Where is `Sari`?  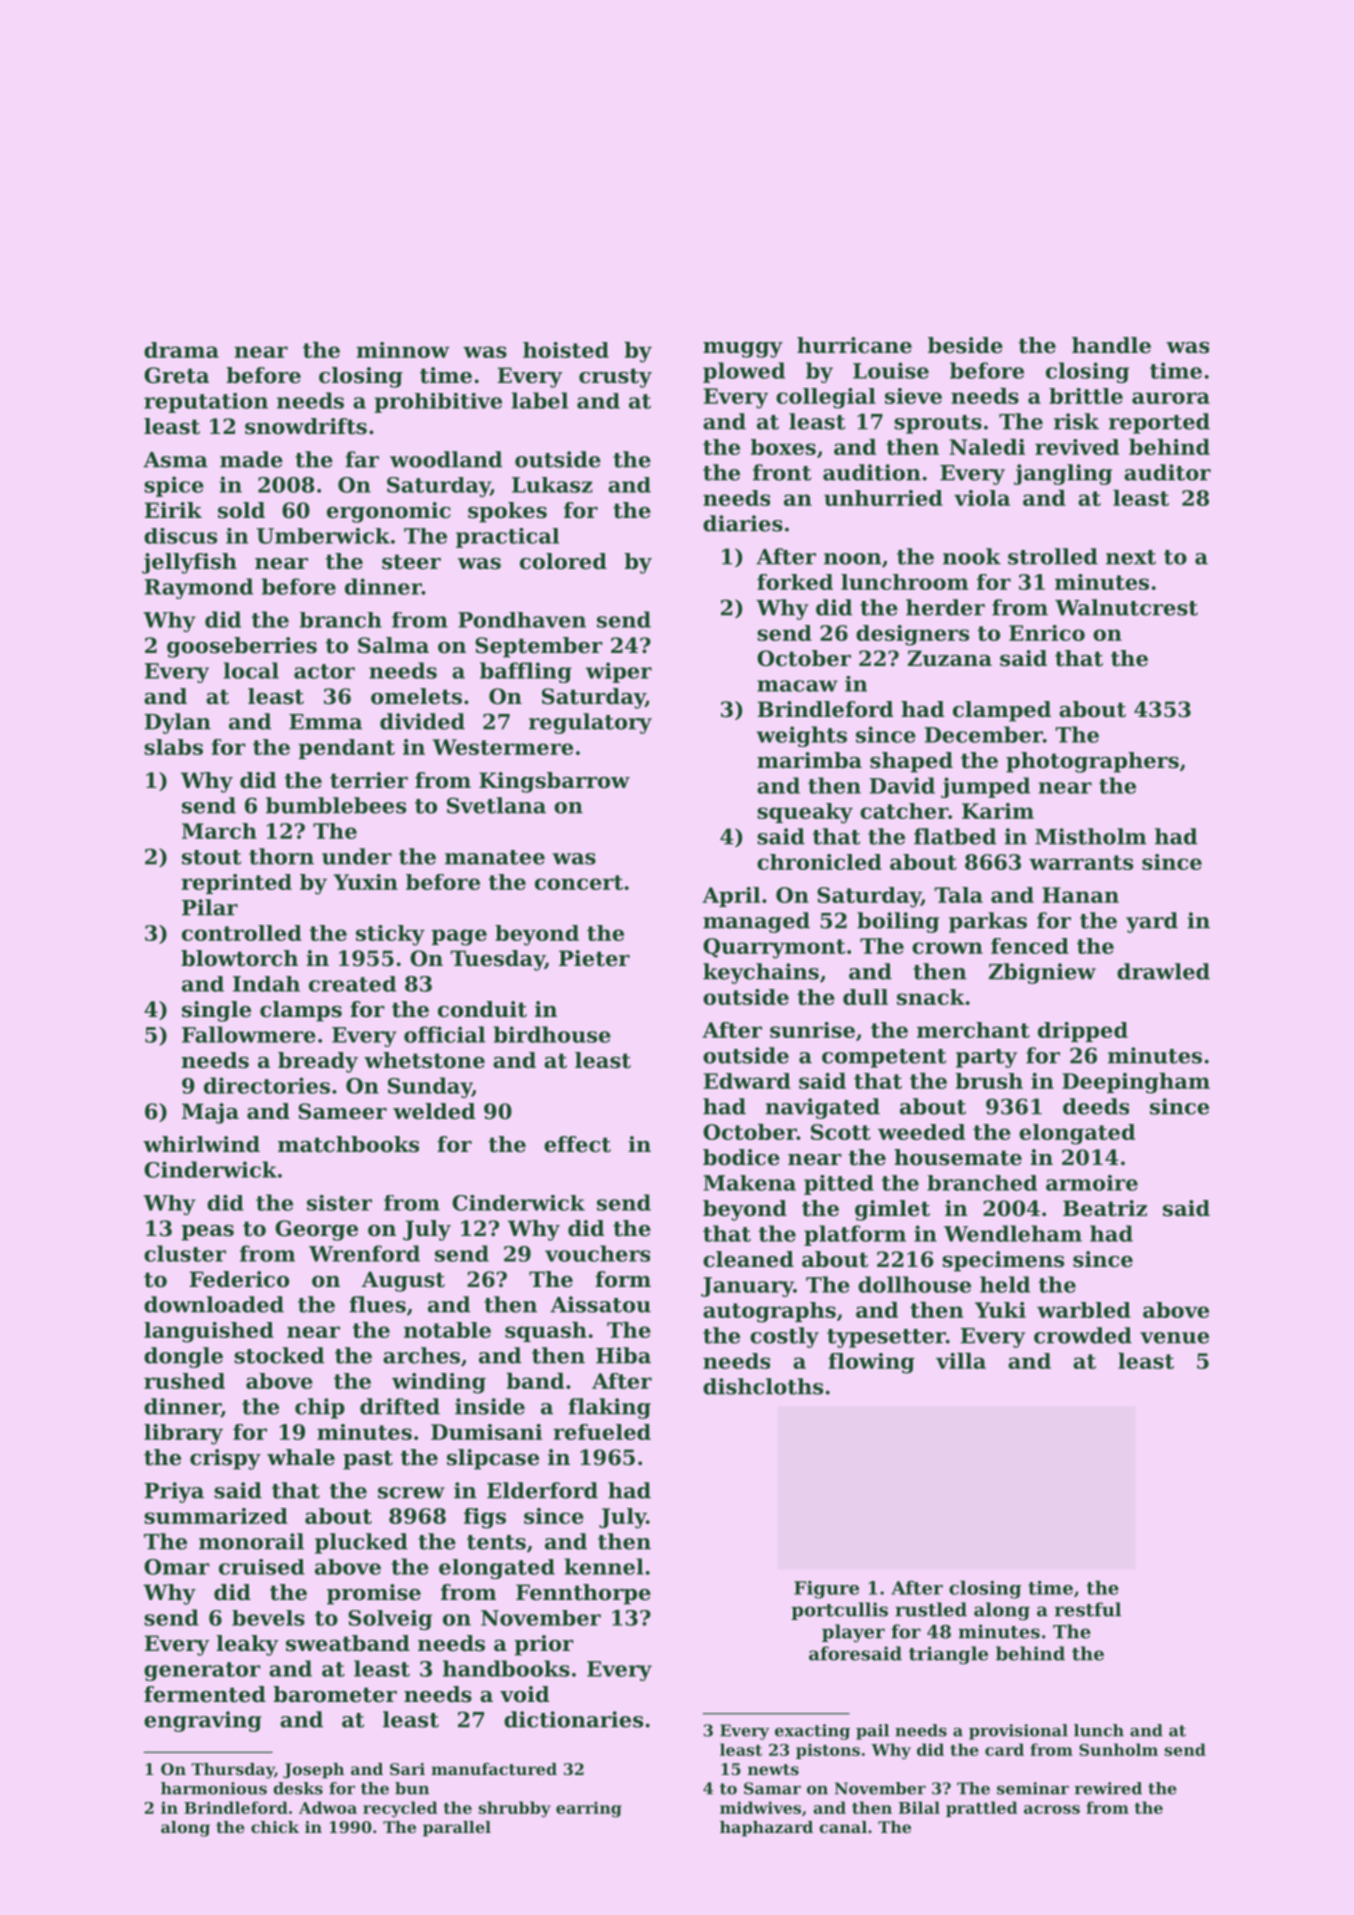 Sari is located at coordinates (407, 1769).
